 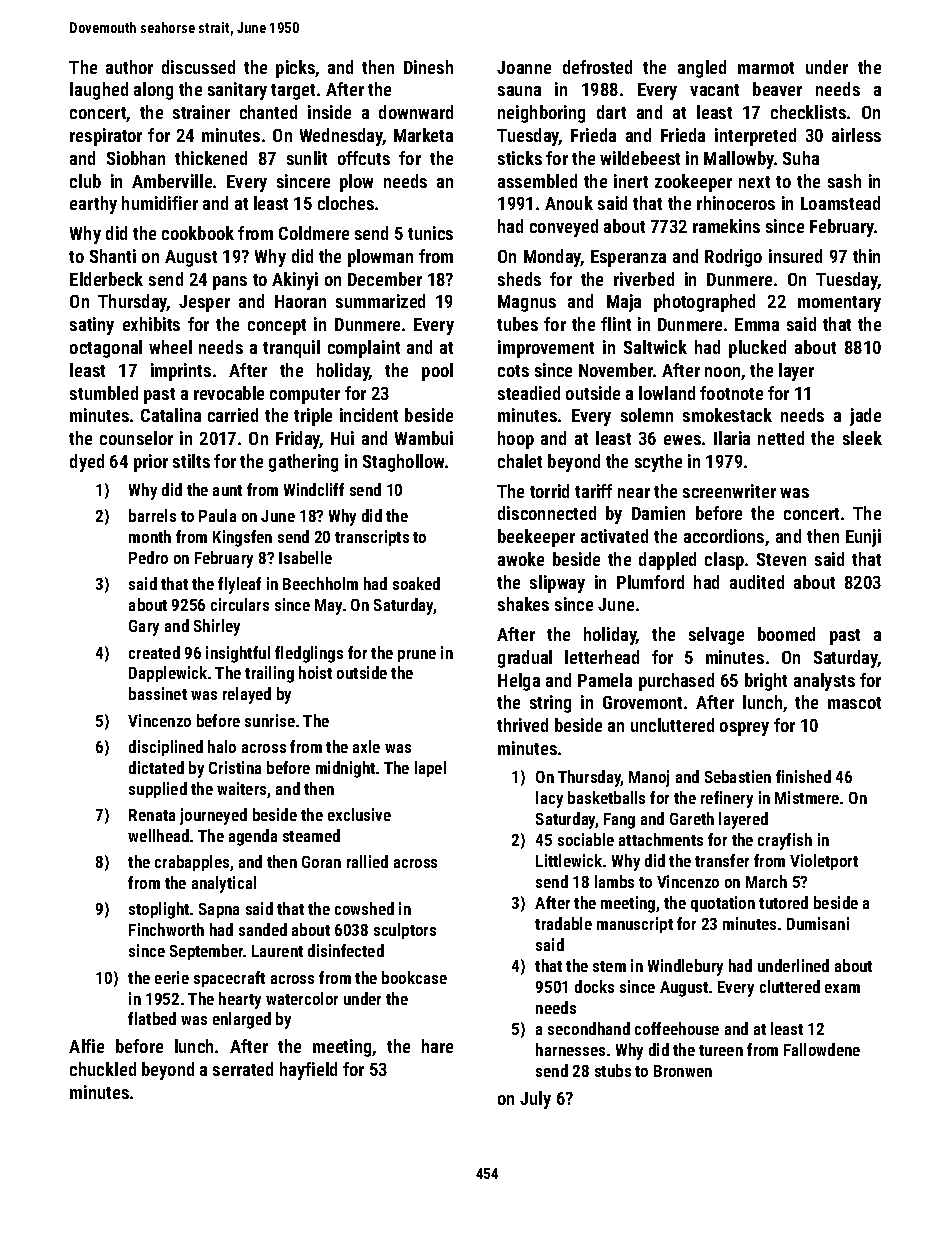 I want to click on inert, so click(x=631, y=181).
